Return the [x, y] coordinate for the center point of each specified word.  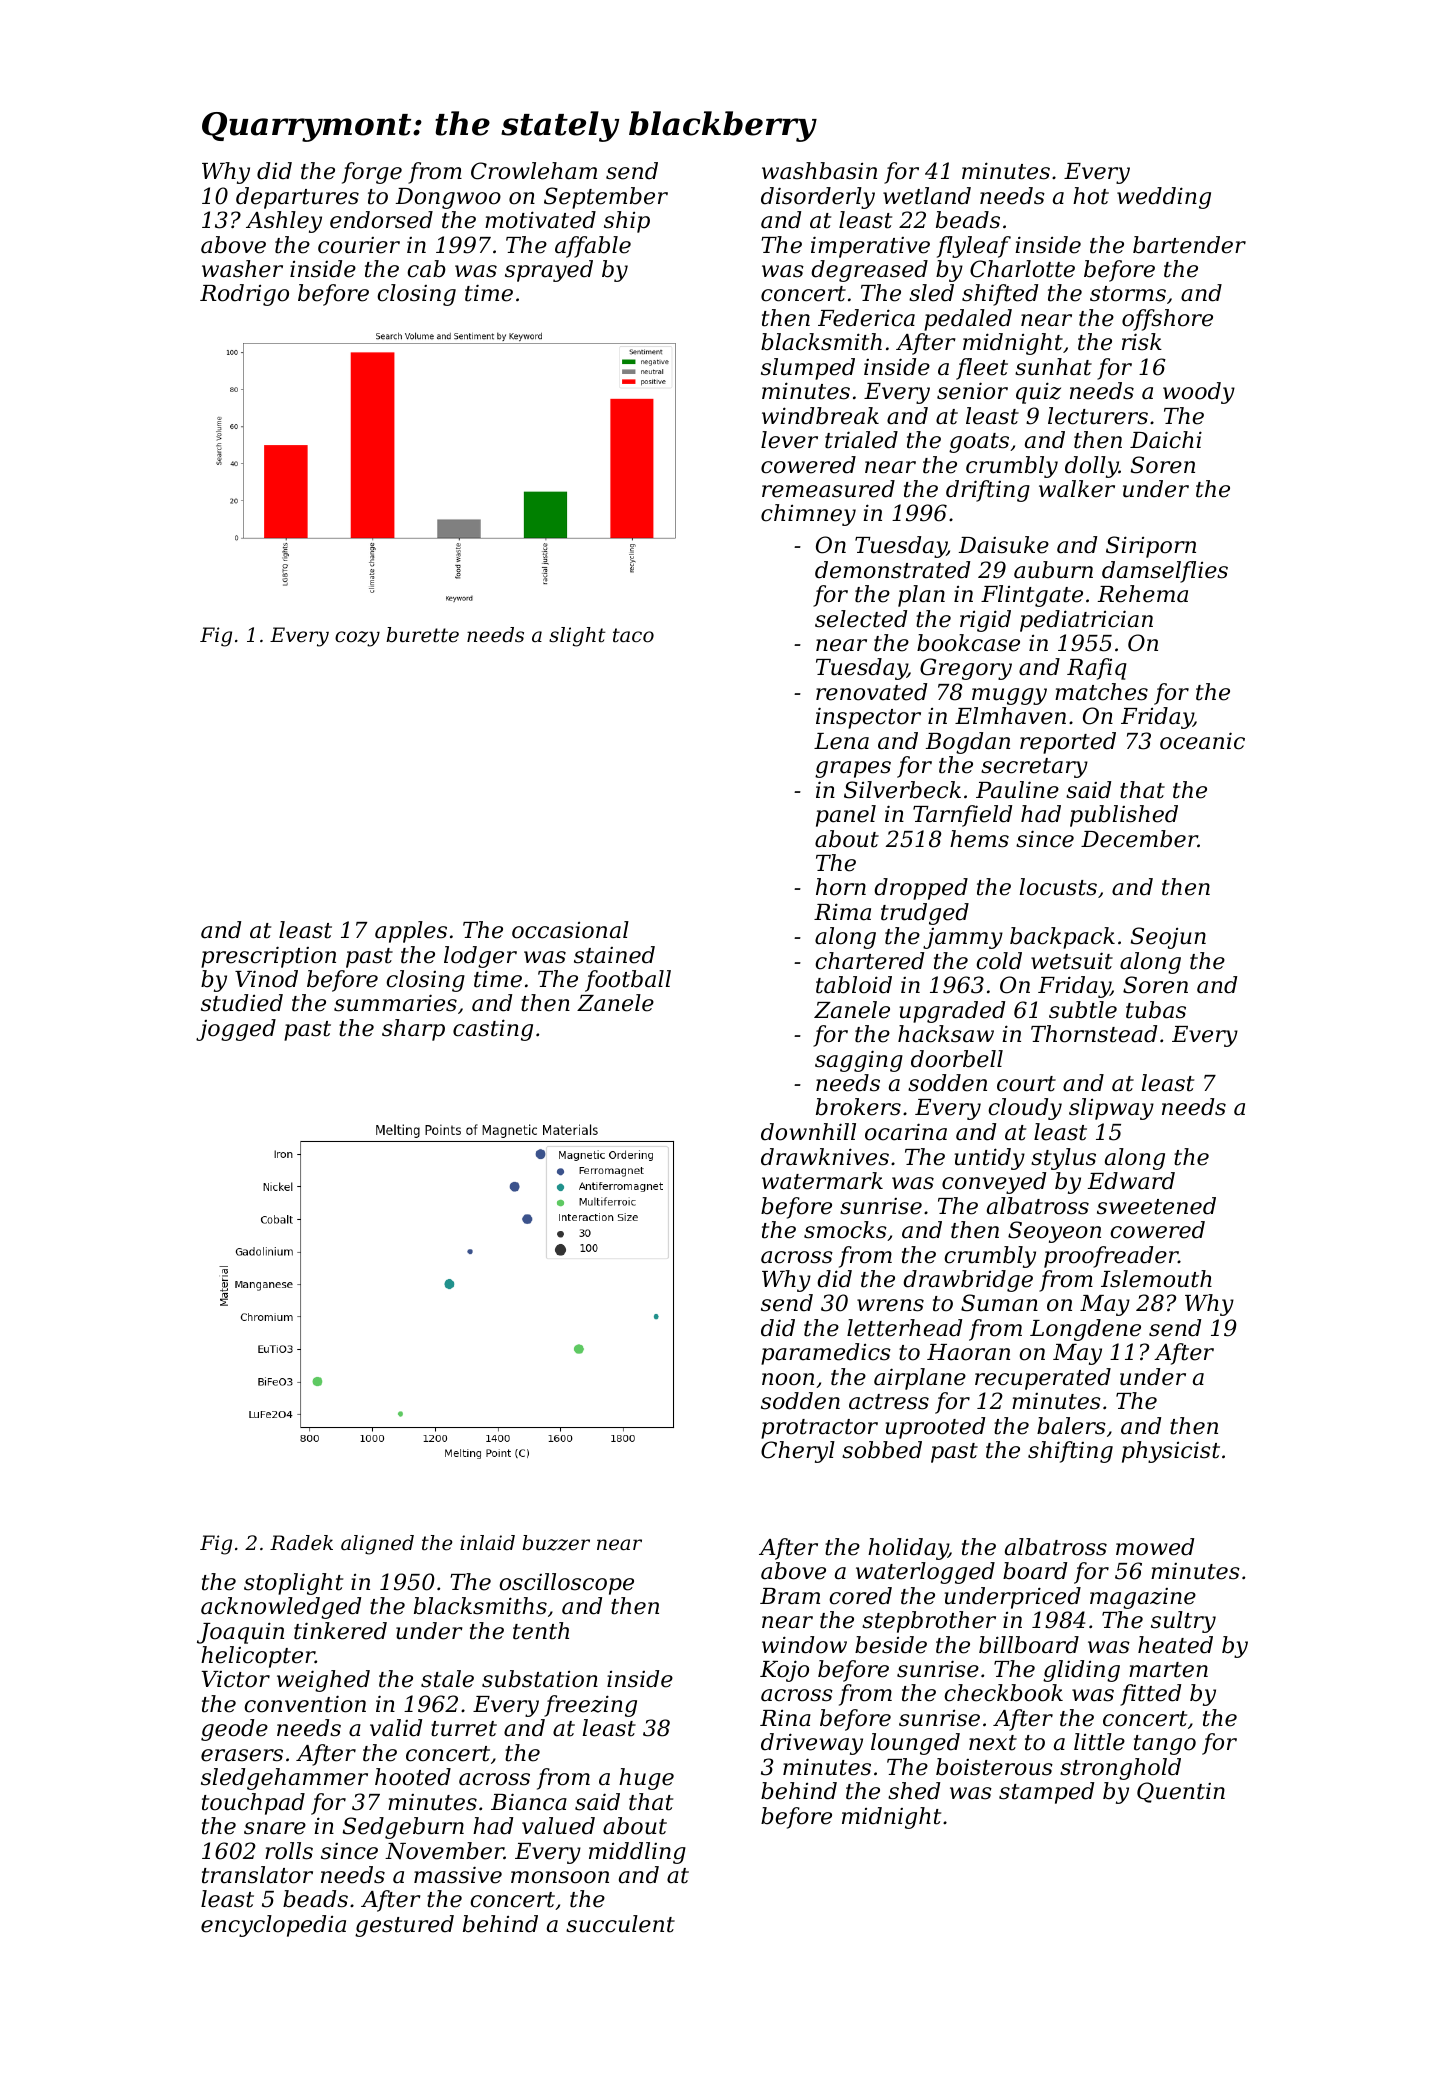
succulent [620, 1924]
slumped [808, 369]
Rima [842, 912]
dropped [921, 889]
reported [1068, 743]
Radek [301, 1543]
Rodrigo [244, 295]
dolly [1092, 467]
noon [788, 1379]
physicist [1171, 1452]
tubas [1156, 1010]
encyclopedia [273, 1926]
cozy [357, 639]
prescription [268, 957]
